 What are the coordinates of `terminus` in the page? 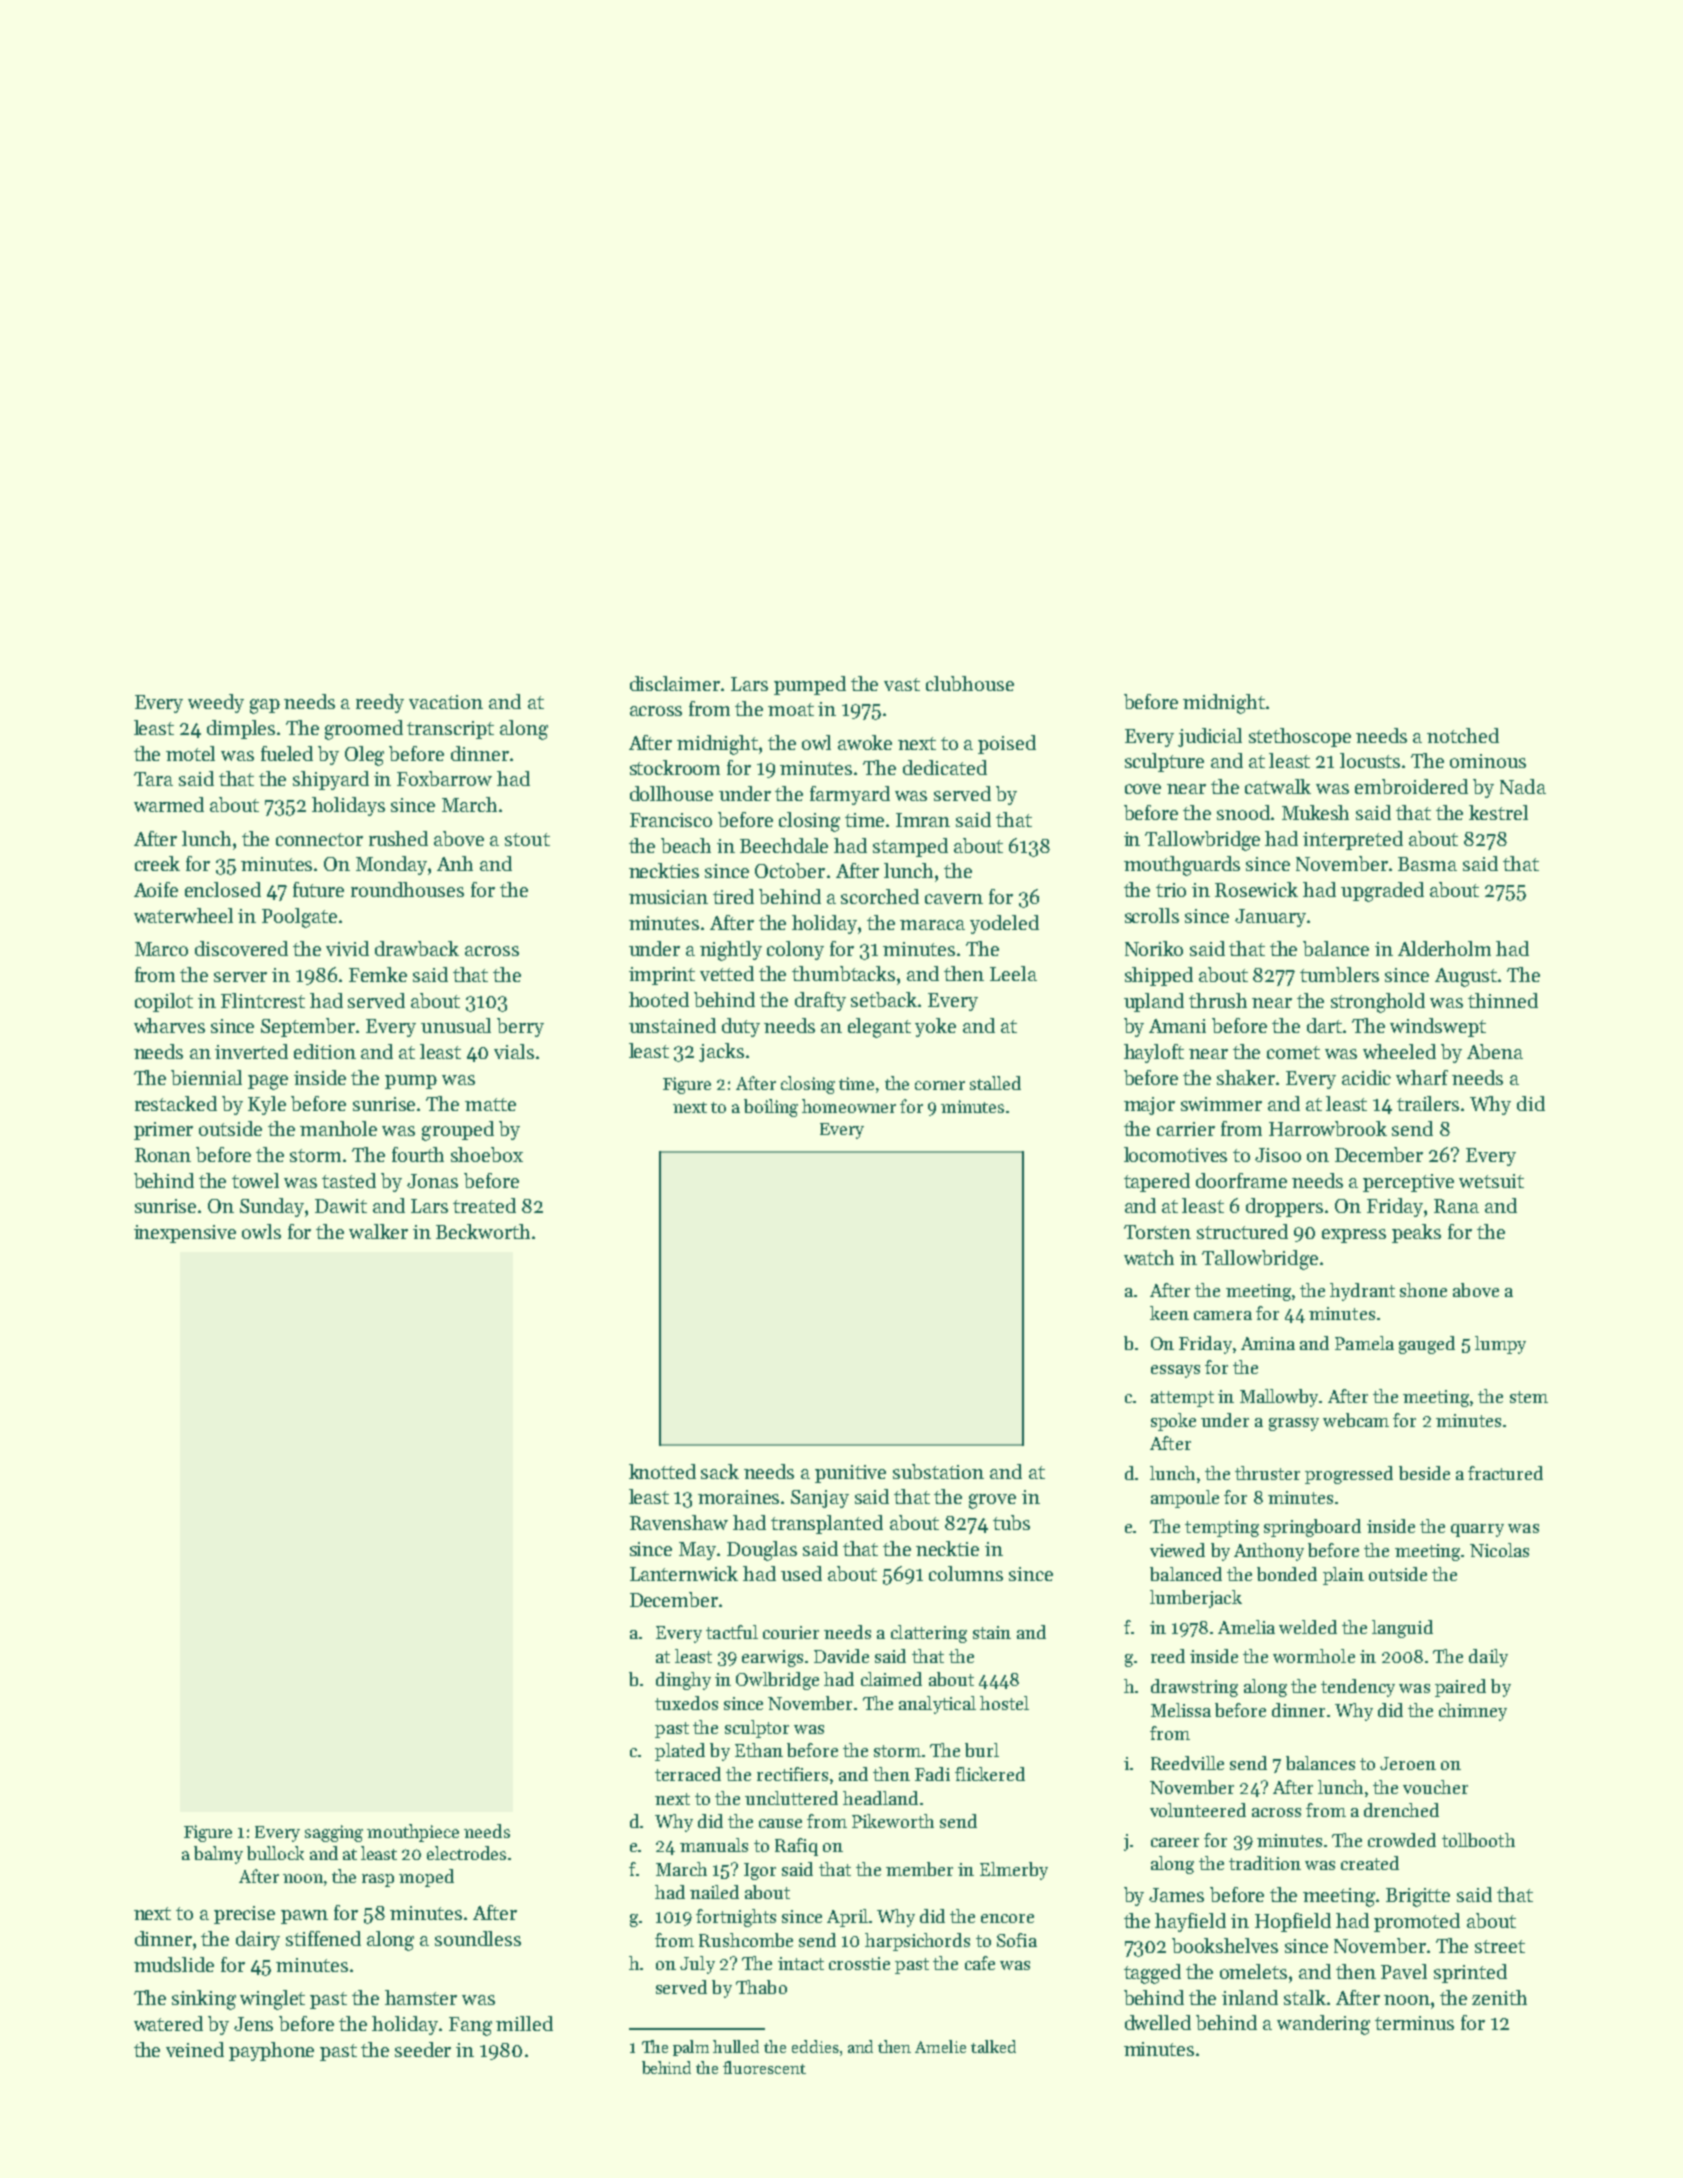 It's located at (1414, 2023).
